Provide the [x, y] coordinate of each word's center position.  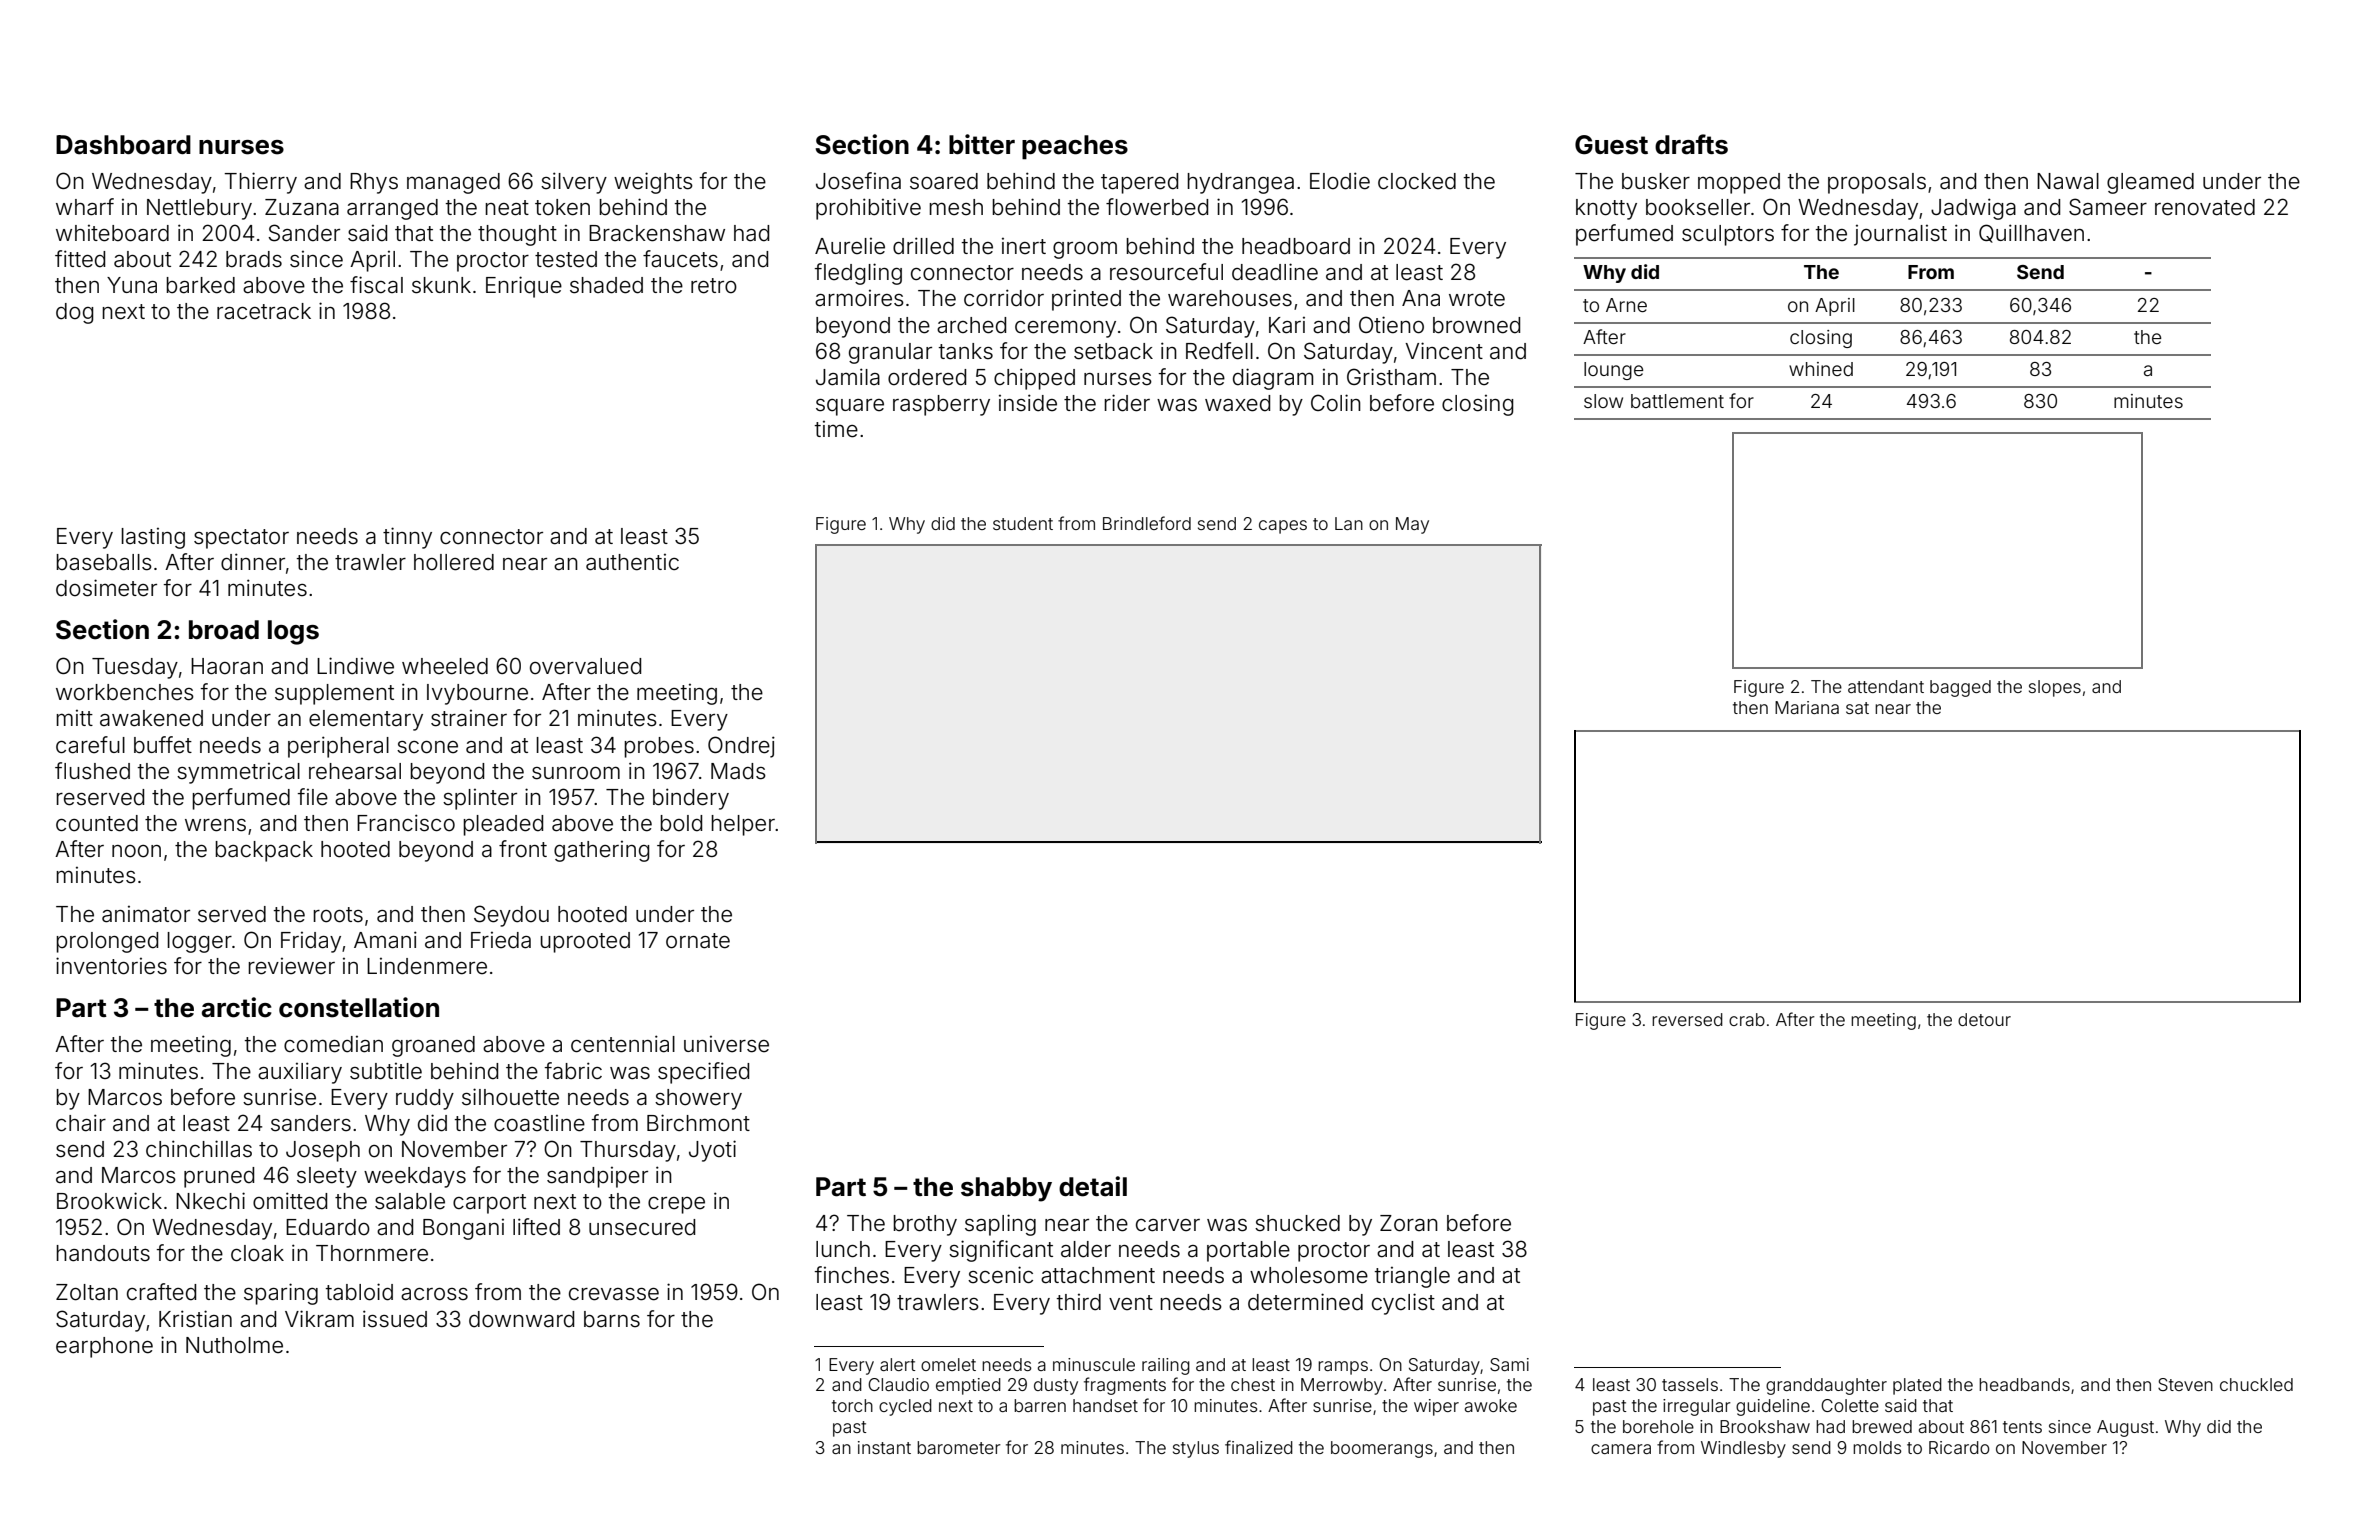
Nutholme [234, 1345]
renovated [2205, 207]
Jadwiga [1973, 209]
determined [1305, 1302]
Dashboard [123, 145]
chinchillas [199, 1149]
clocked [1417, 181]
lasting [153, 538]
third [1079, 1302]
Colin [1336, 403]
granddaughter [1826, 1386]
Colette [1850, 1405]
